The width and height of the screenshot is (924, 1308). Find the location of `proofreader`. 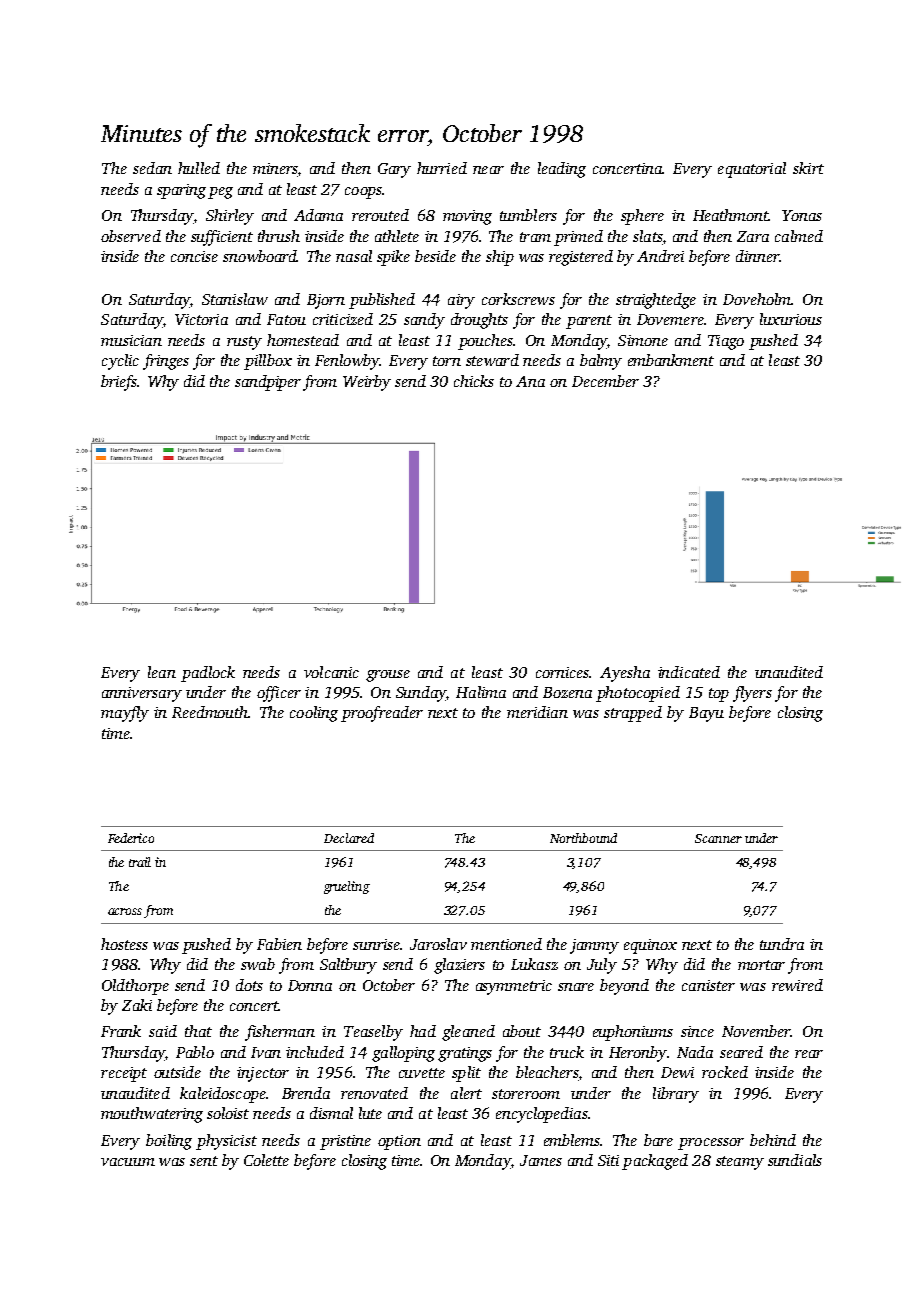

proofreader is located at coordinates (382, 714).
